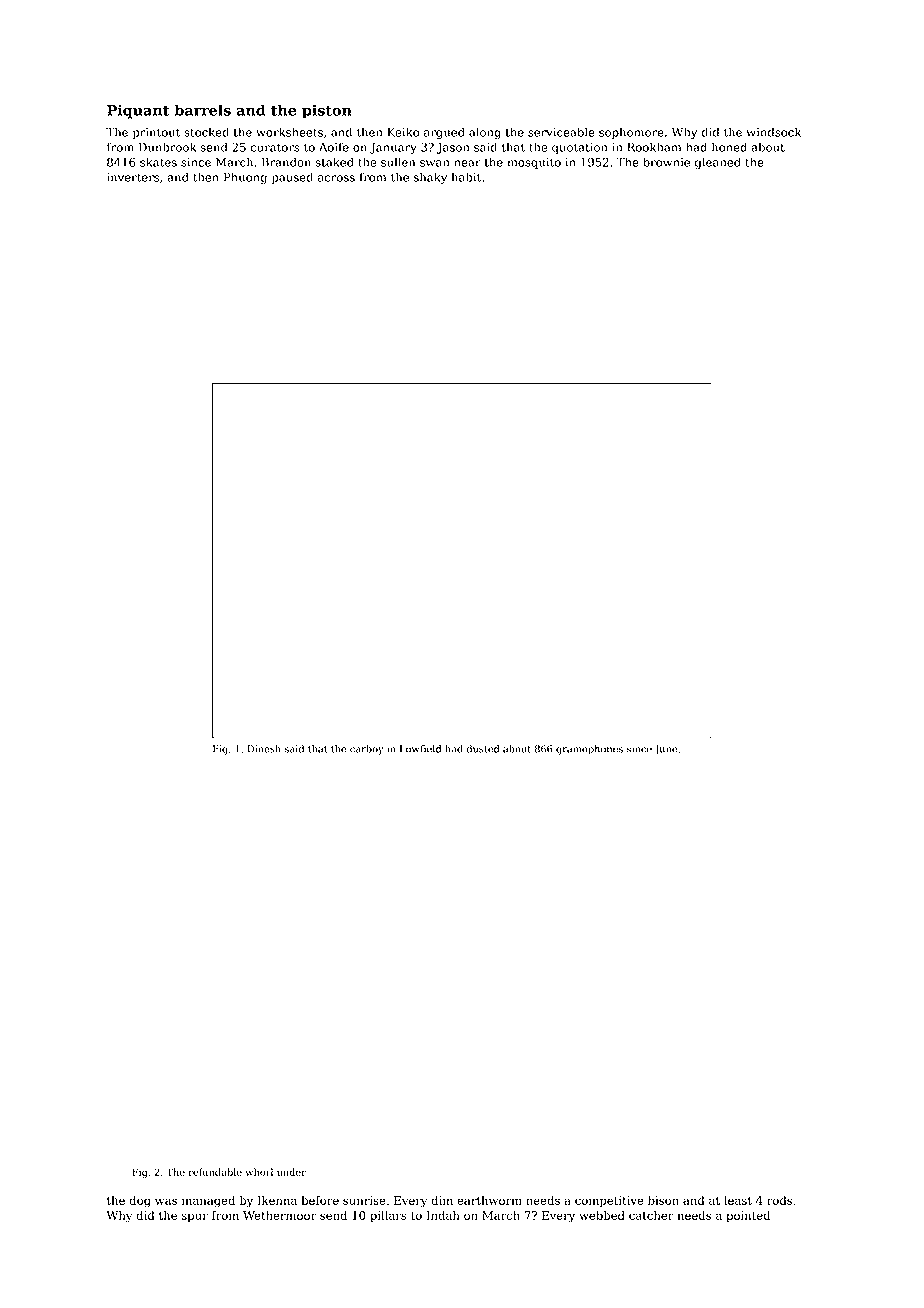  Describe the element at coordinates (483, 749) in the page. I see `dusted` at that location.
